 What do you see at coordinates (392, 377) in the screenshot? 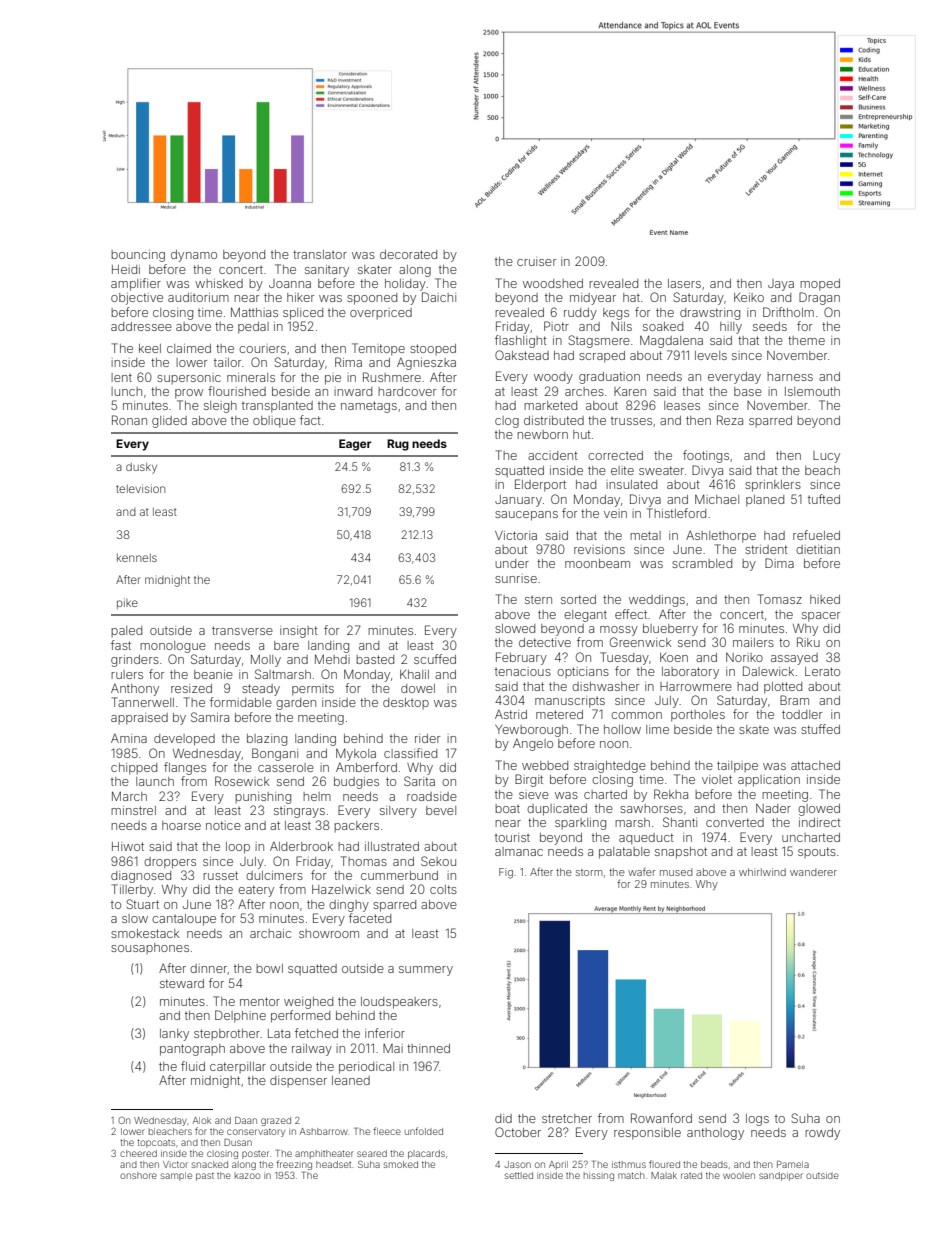
I see `Rushmere` at bounding box center [392, 377].
